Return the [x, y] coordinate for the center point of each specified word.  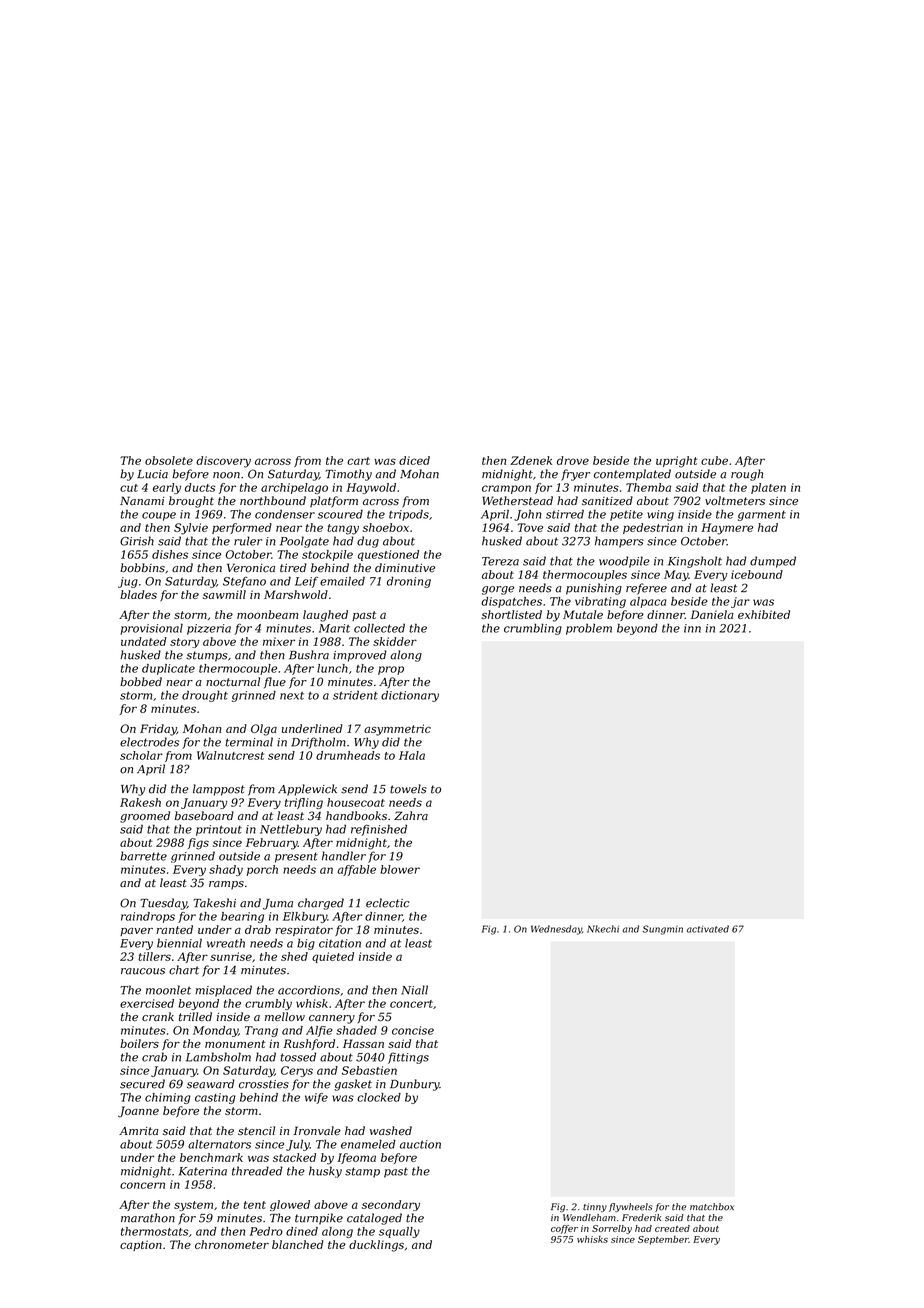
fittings [408, 1058]
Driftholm [318, 743]
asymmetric [397, 730]
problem [589, 629]
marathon [148, 1218]
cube [714, 460]
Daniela [712, 614]
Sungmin [663, 930]
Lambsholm [218, 1057]
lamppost [219, 790]
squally [399, 1232]
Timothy [348, 475]
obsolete [169, 460]
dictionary [410, 696]
